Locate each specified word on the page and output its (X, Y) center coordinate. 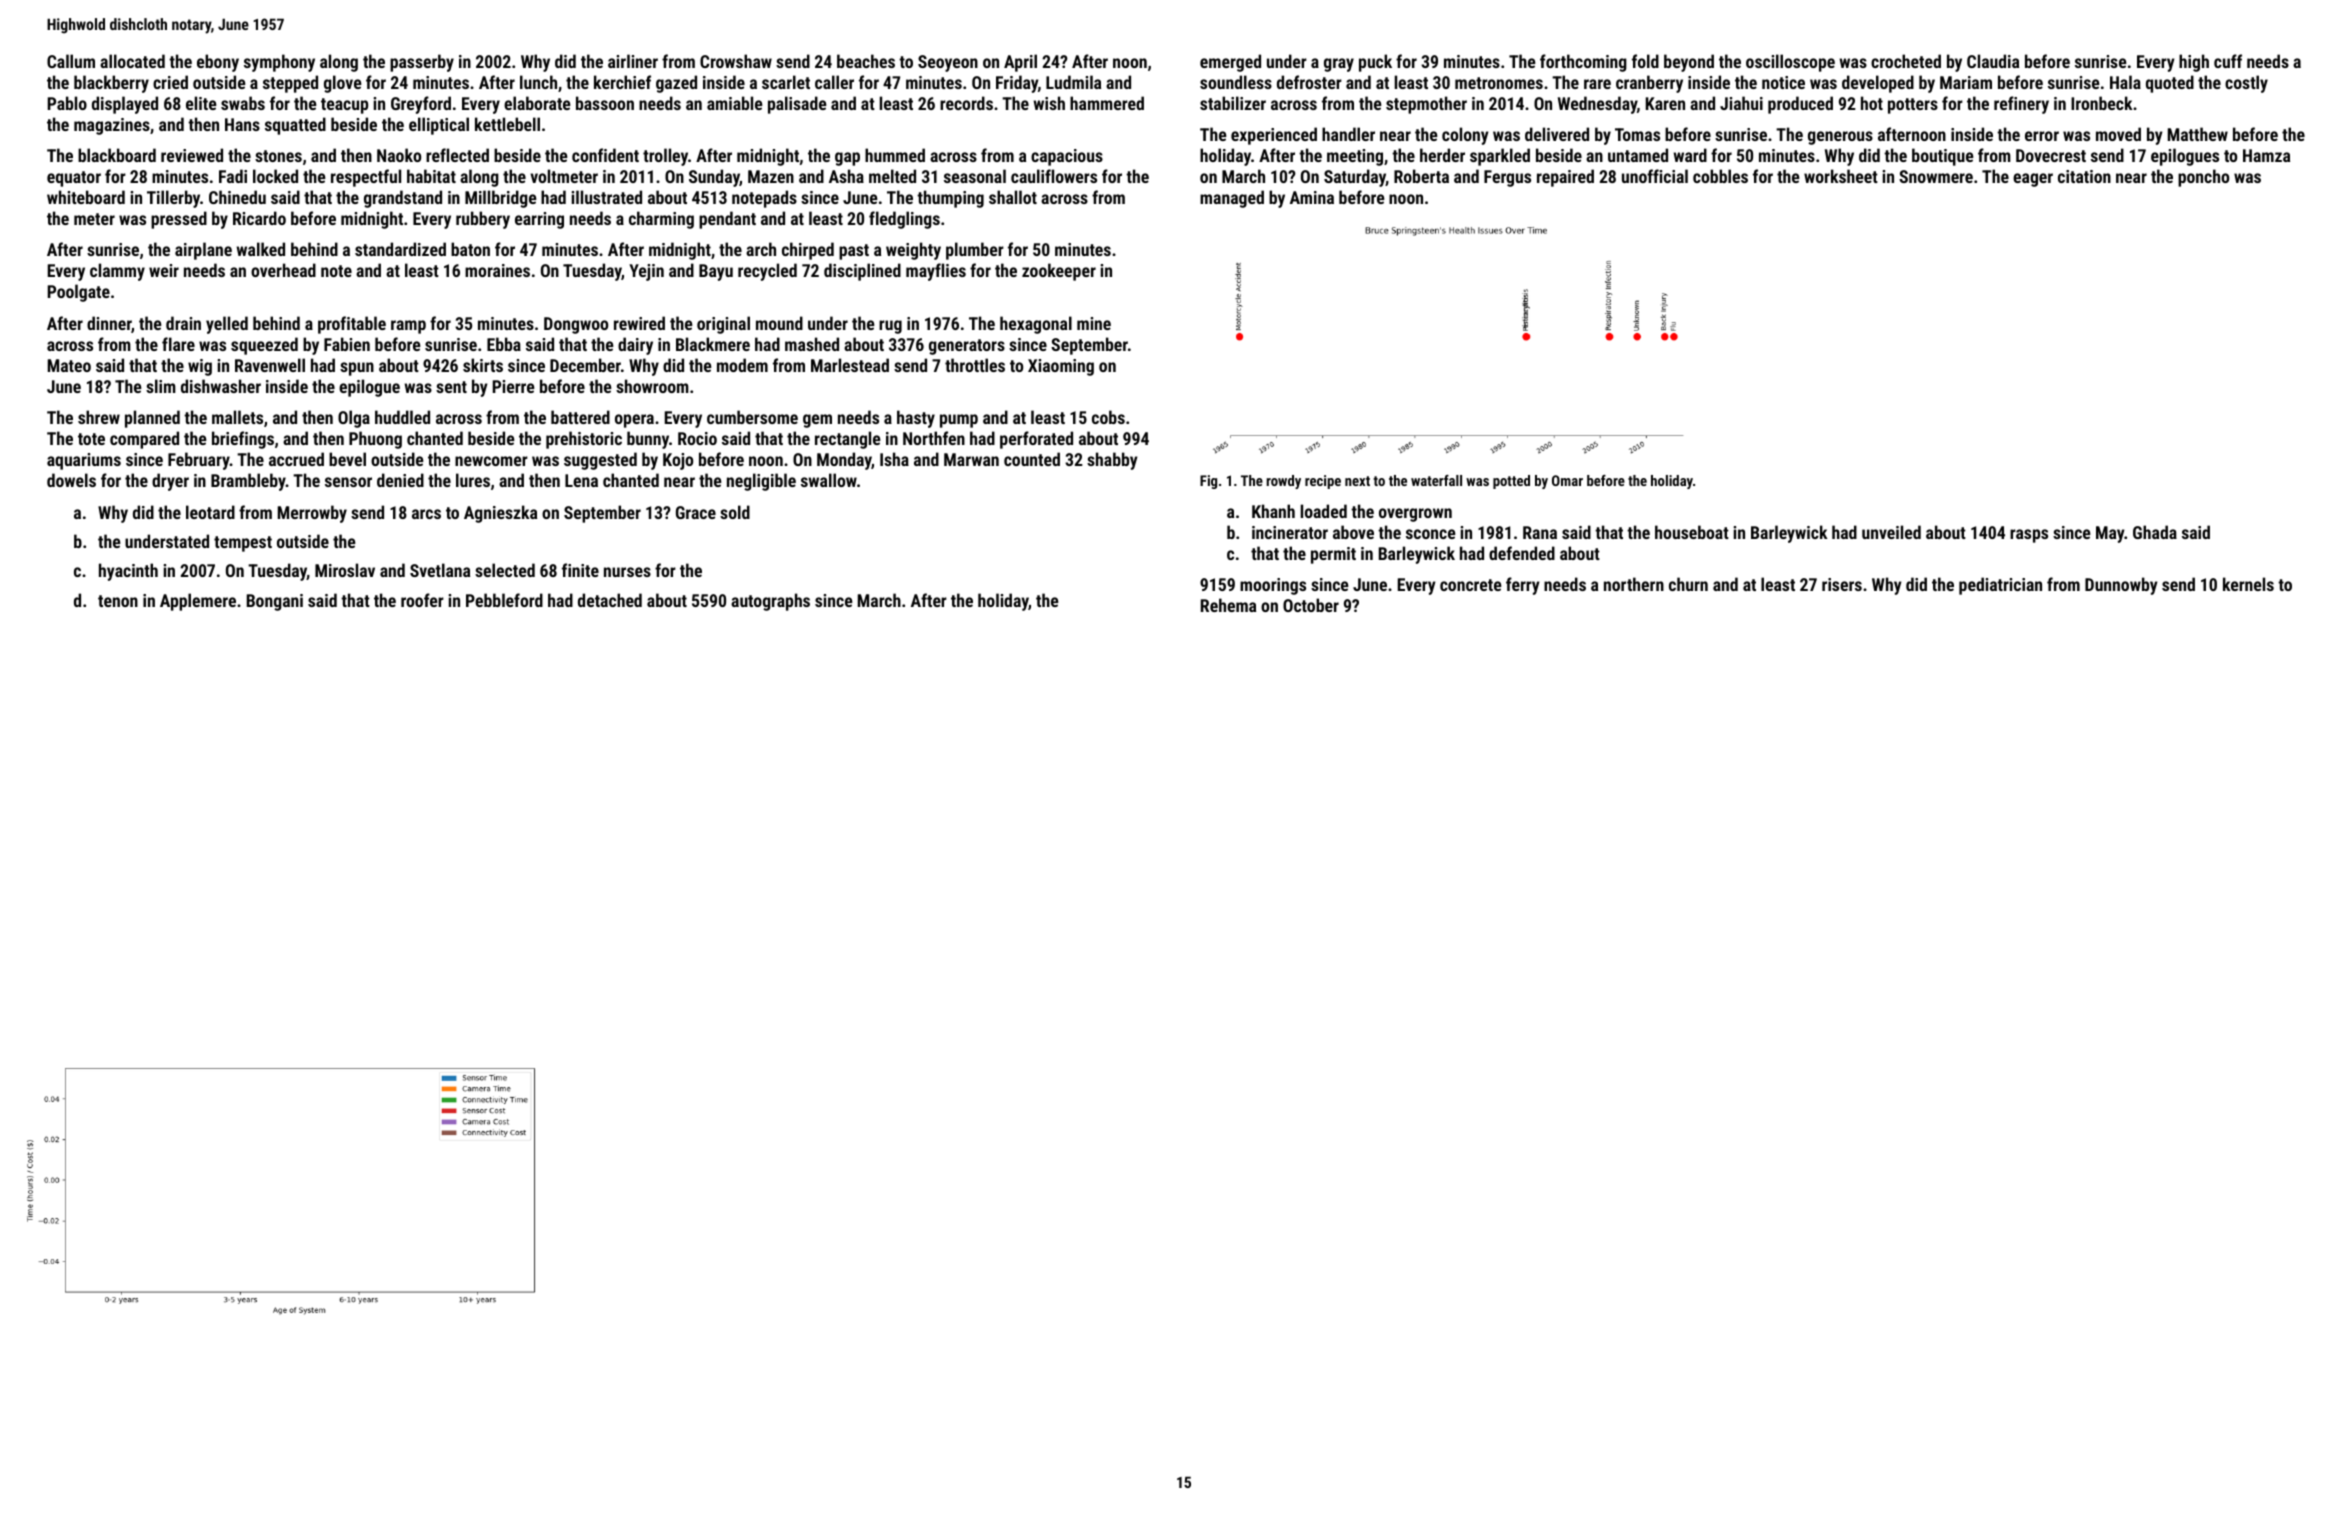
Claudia (1993, 61)
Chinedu (237, 197)
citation (2084, 176)
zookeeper (1059, 272)
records (966, 103)
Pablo (67, 103)
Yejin (646, 272)
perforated (1036, 440)
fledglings (904, 220)
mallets (237, 417)
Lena (581, 480)
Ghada (2155, 532)
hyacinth (128, 572)
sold (735, 512)
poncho (2203, 178)
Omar (1567, 480)
